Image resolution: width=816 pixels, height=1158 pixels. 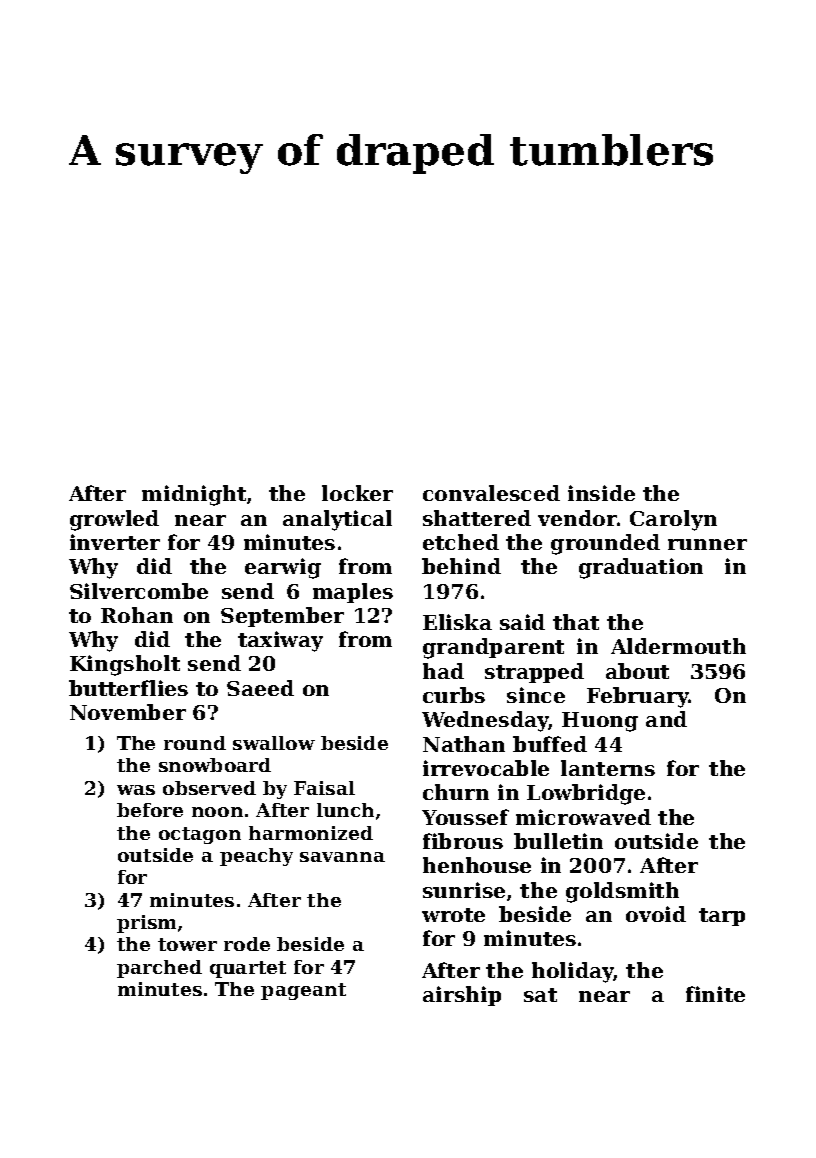 I want to click on sat, so click(x=540, y=995).
